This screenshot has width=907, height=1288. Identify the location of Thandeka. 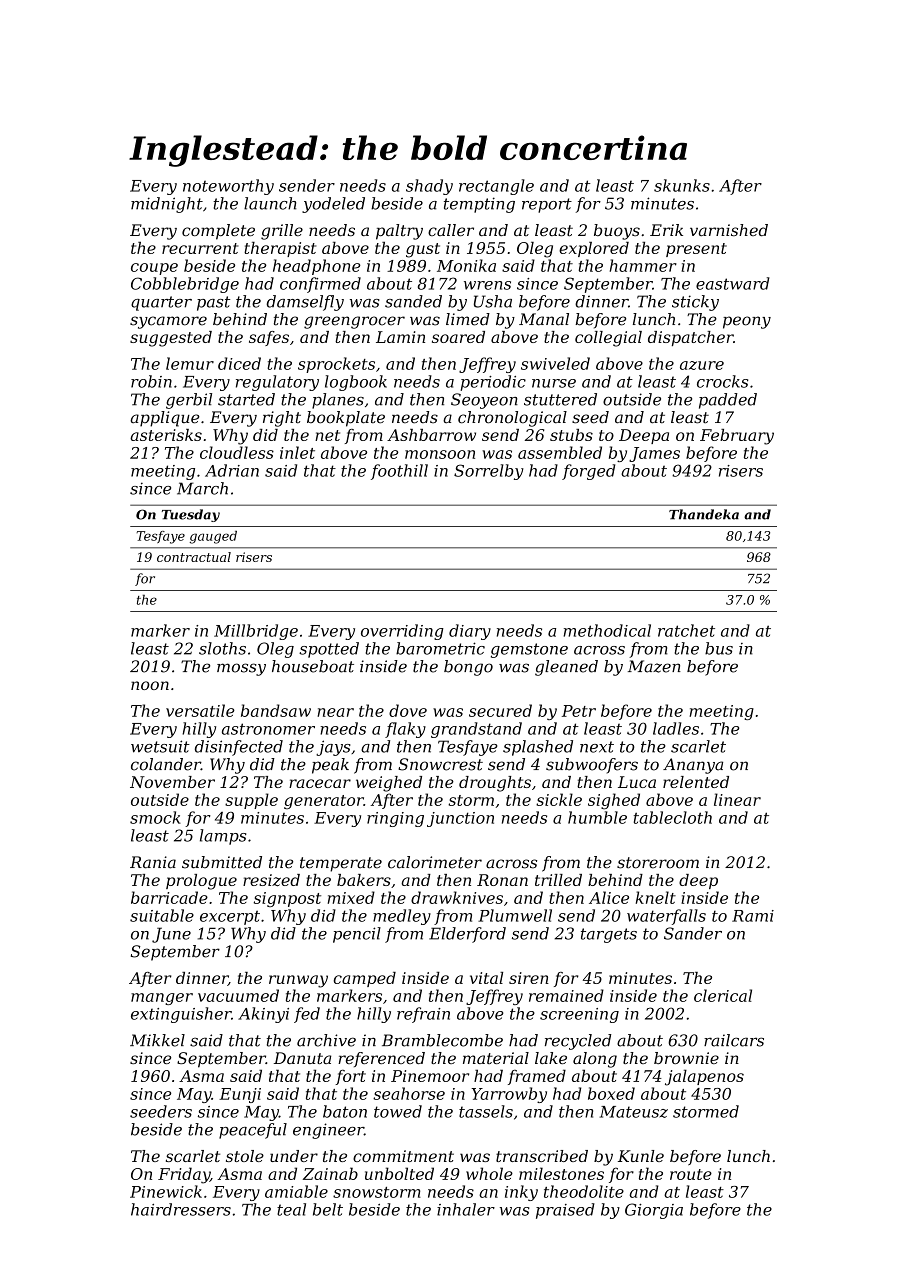
(704, 514).
